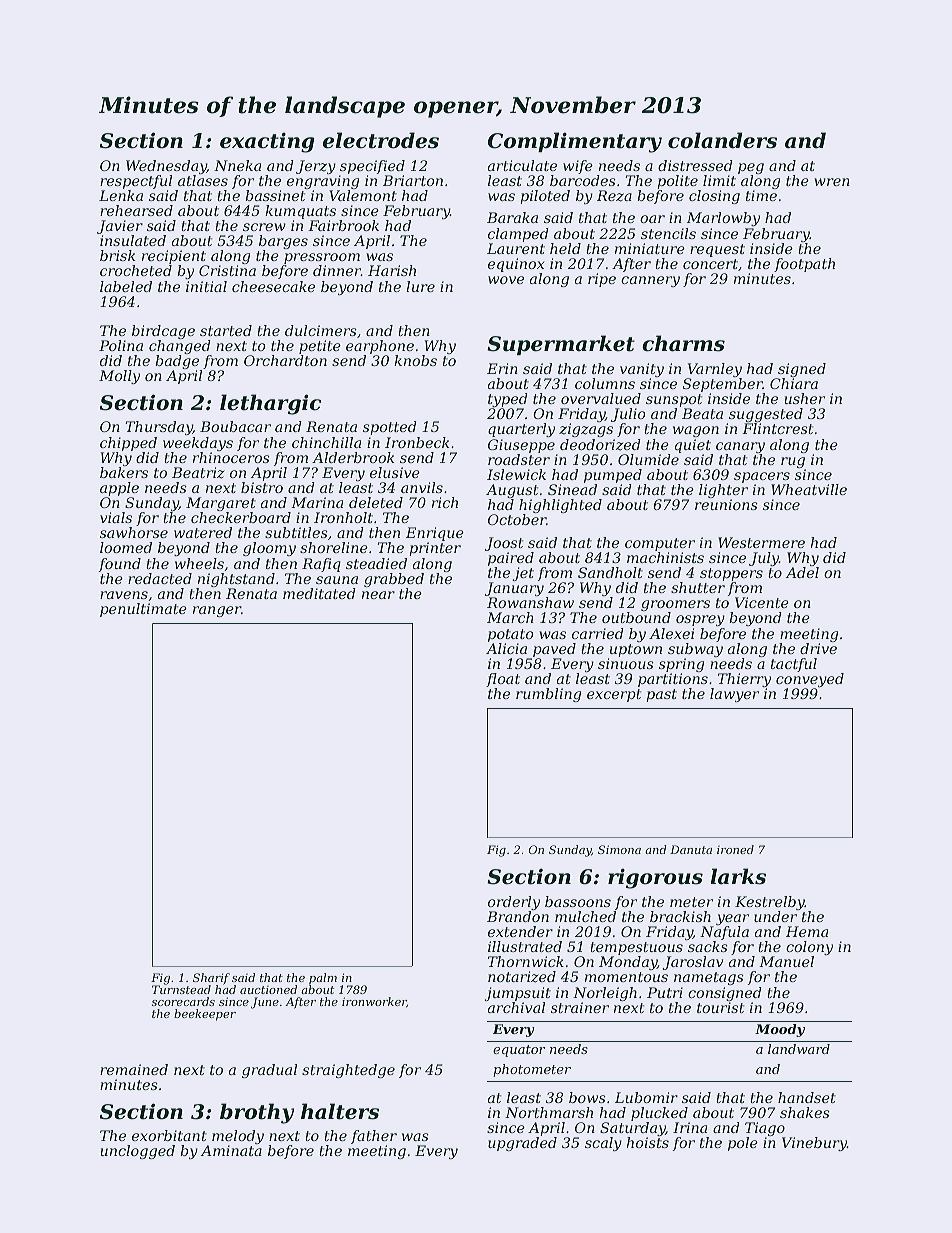 Image resolution: width=952 pixels, height=1233 pixels. I want to click on lawyer, so click(734, 695).
